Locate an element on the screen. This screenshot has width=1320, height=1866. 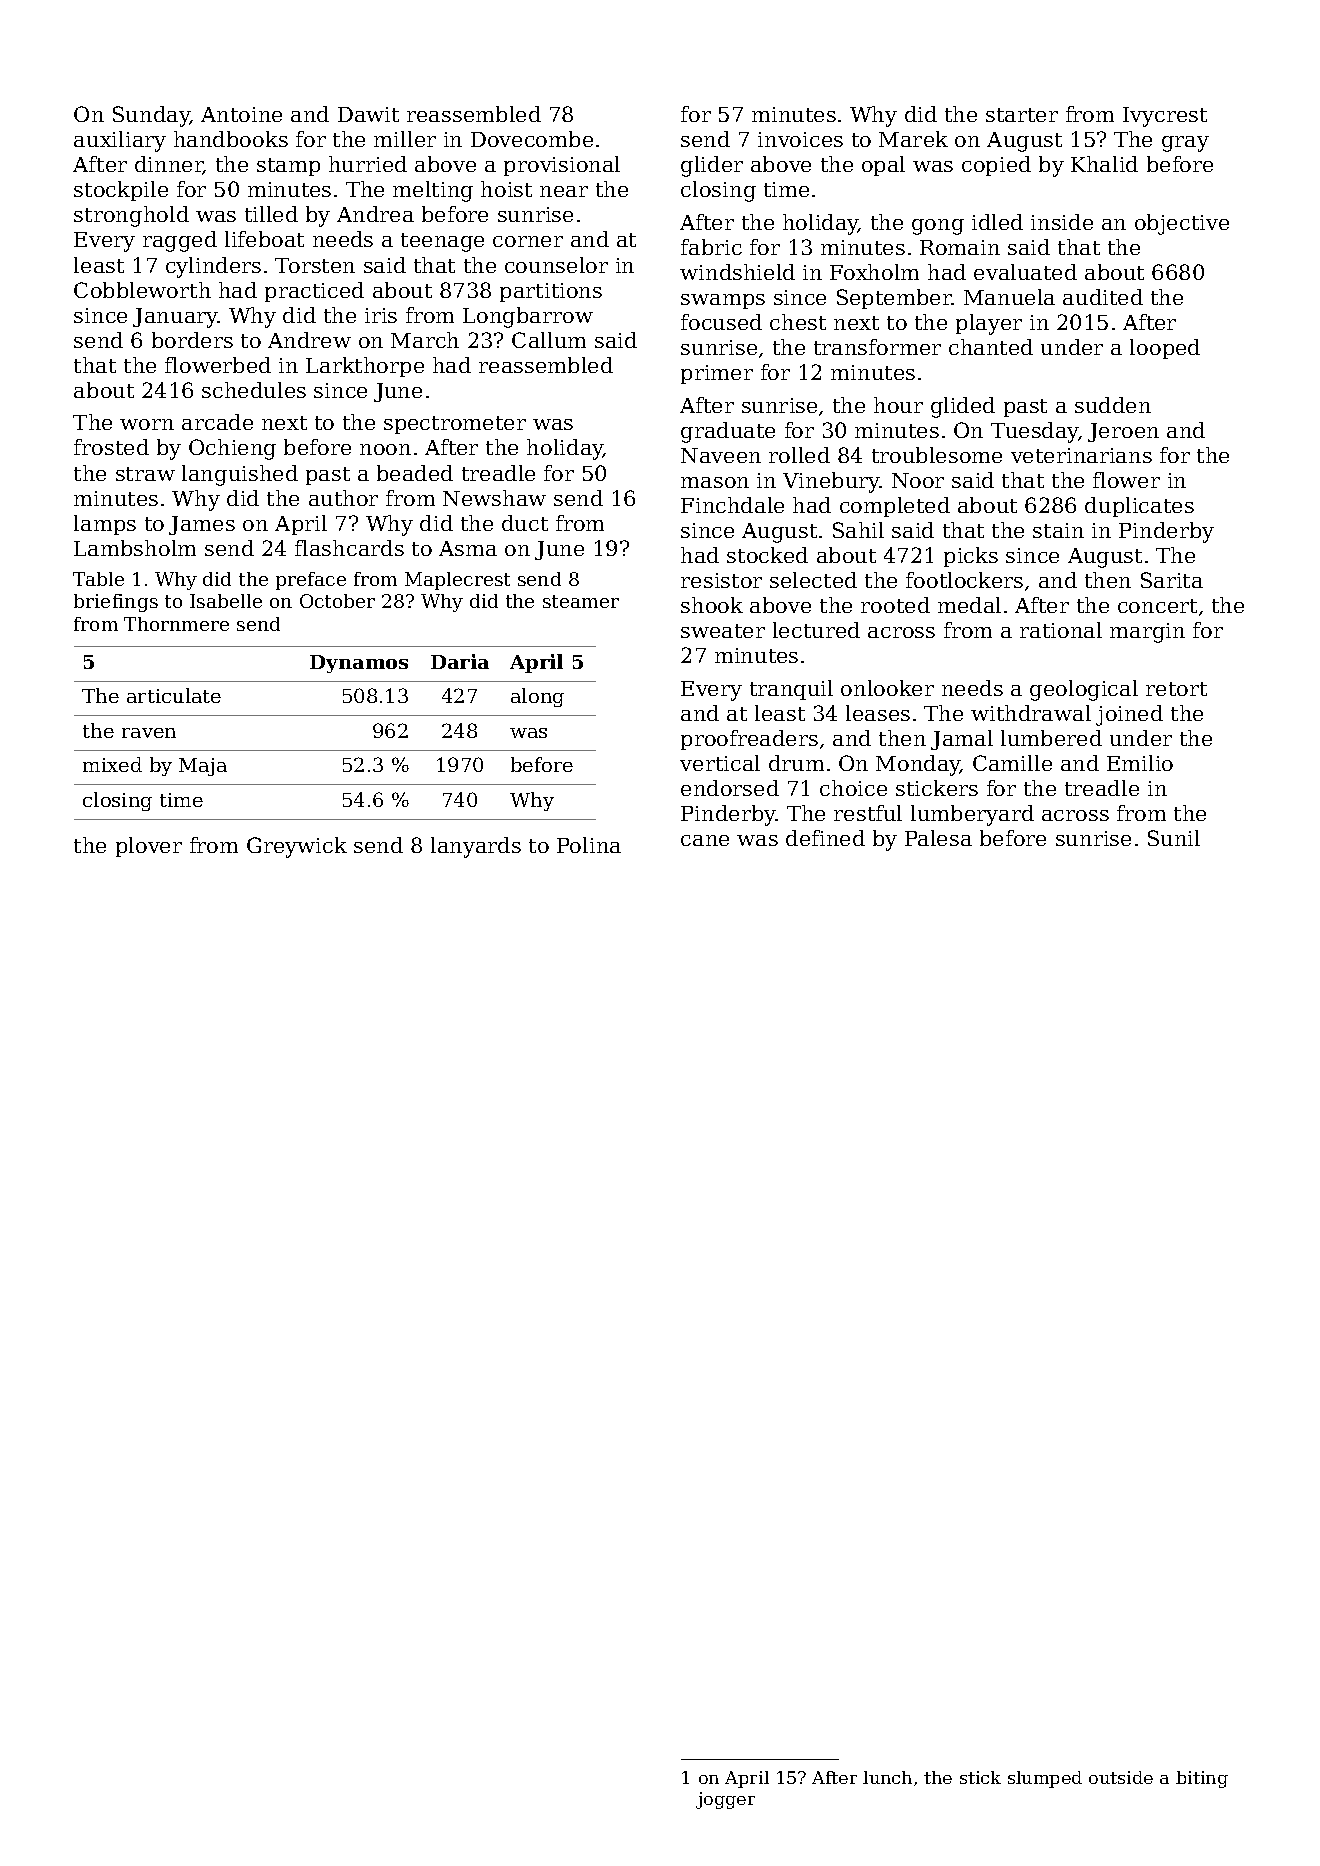
plover is located at coordinates (149, 847).
